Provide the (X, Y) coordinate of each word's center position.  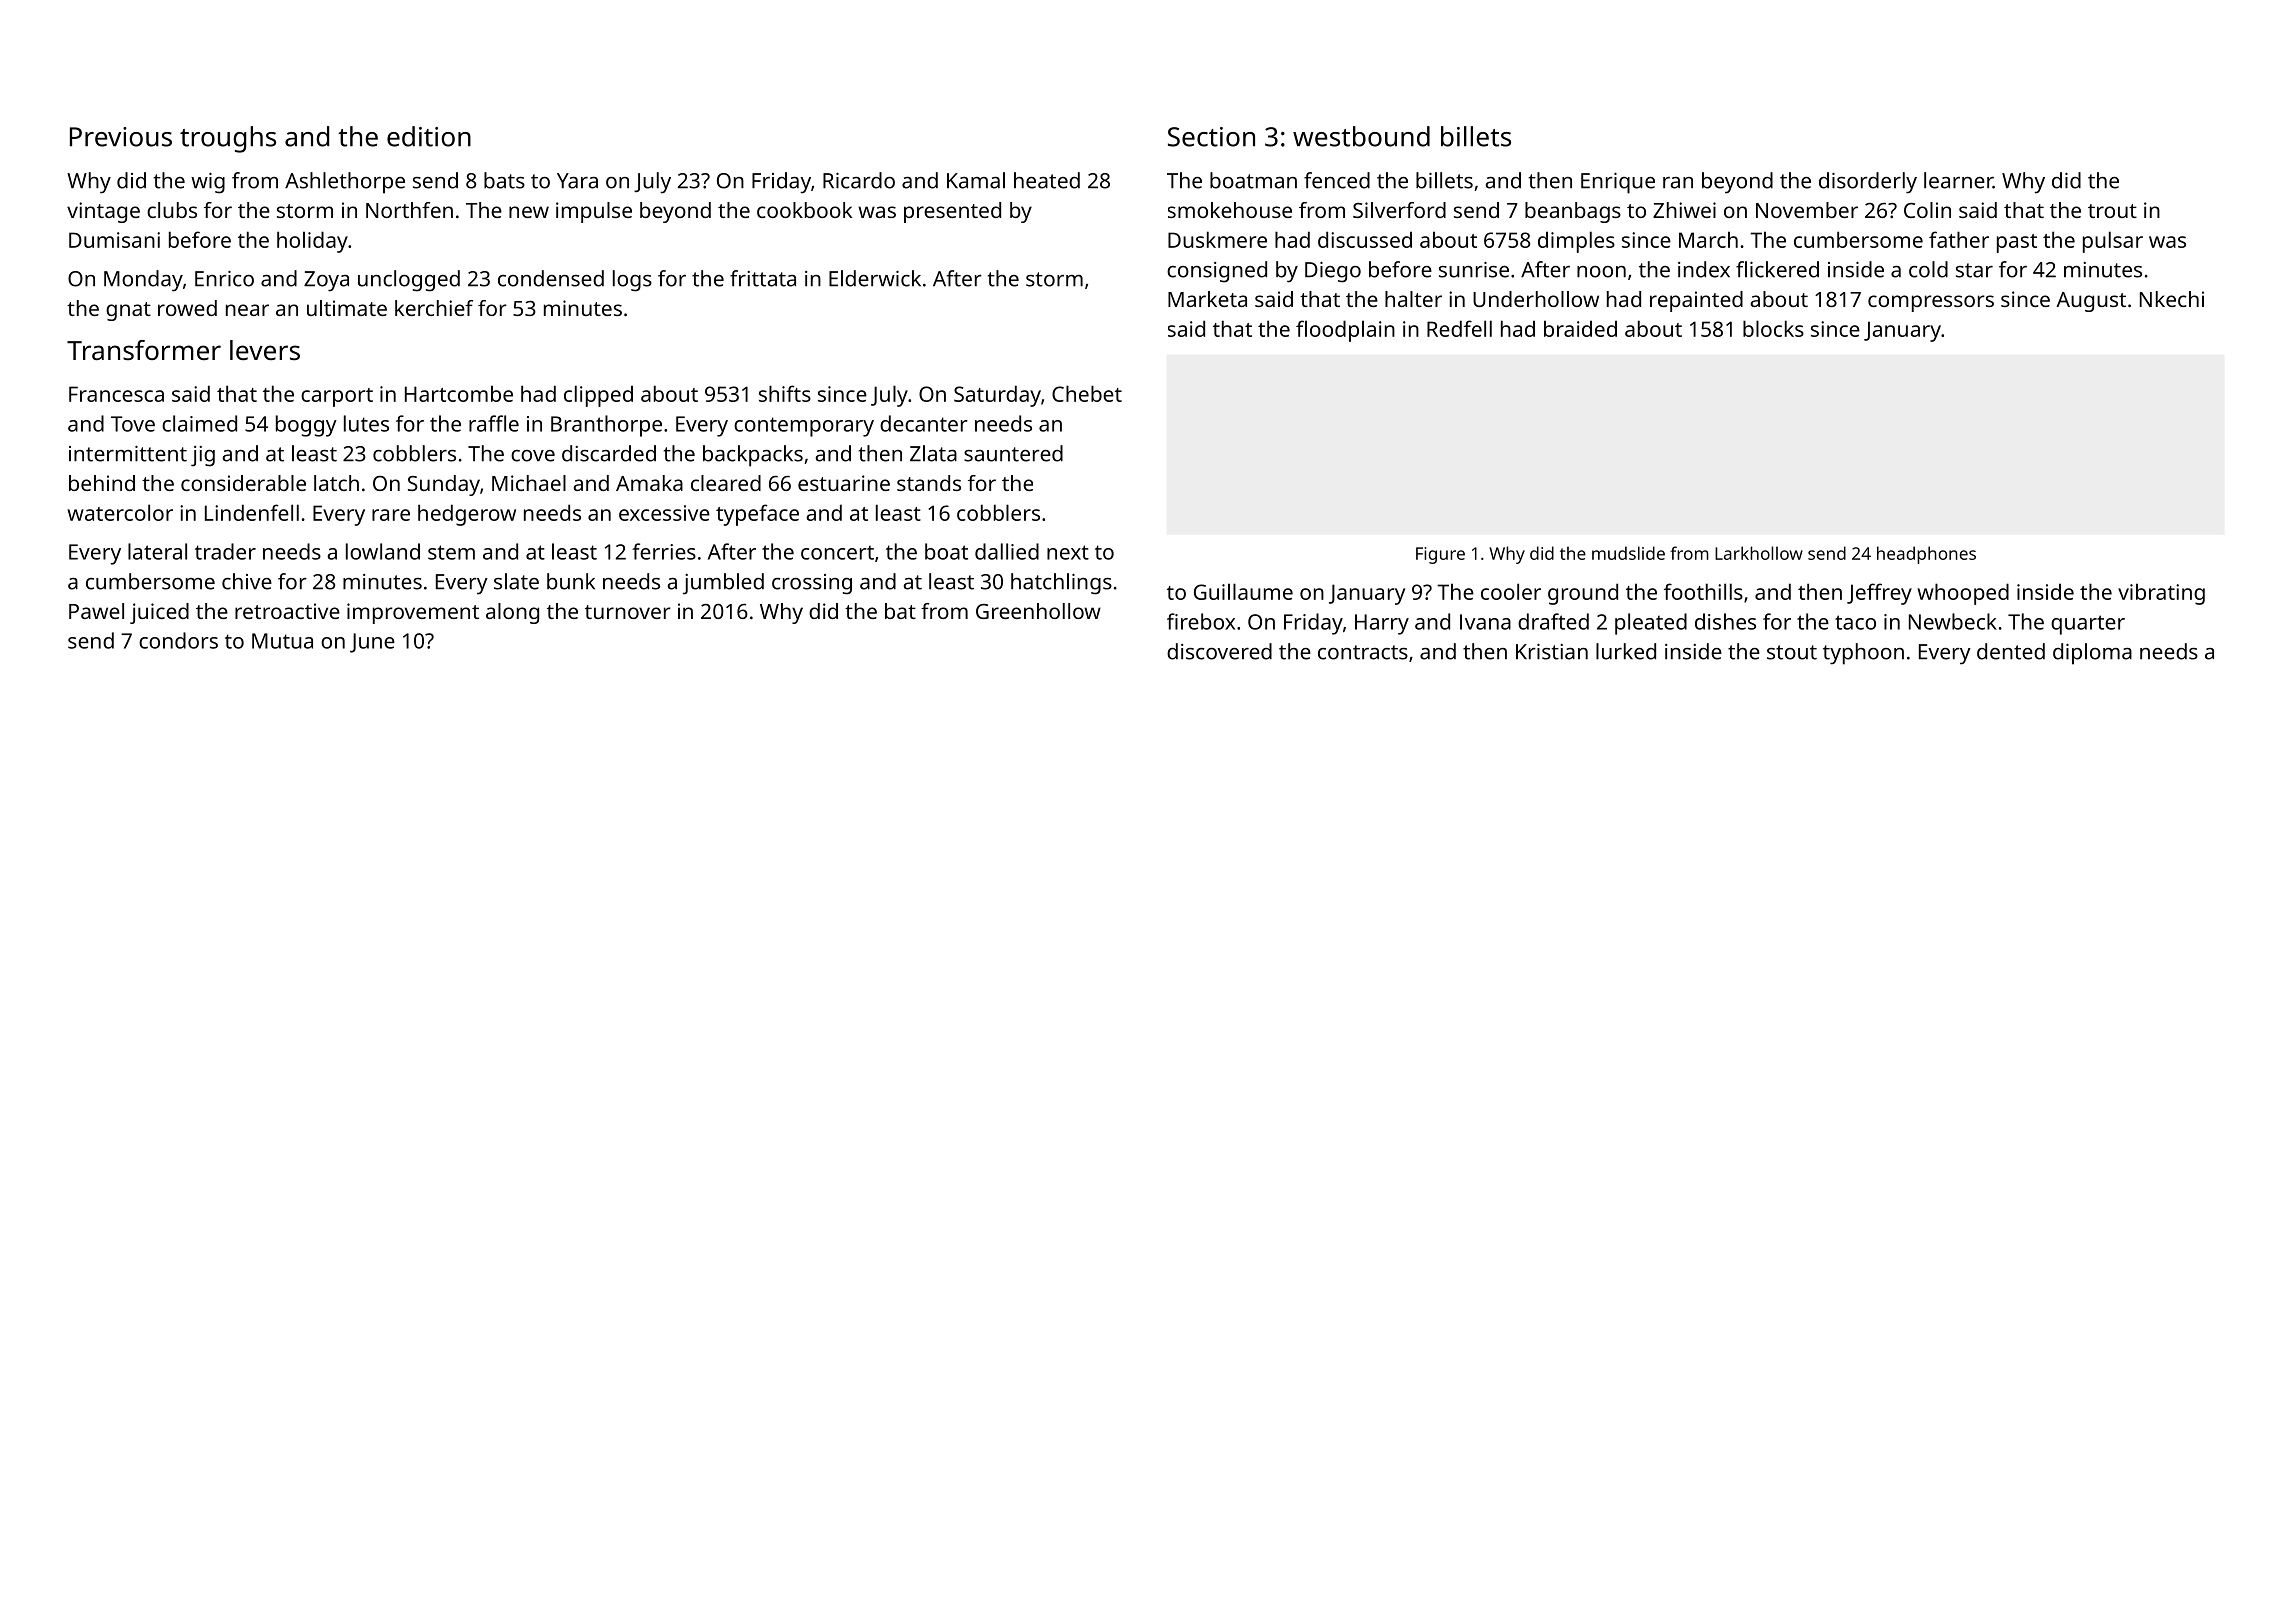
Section (1211, 137)
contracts (1363, 652)
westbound (1361, 136)
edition (429, 136)
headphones (1926, 555)
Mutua (282, 641)
